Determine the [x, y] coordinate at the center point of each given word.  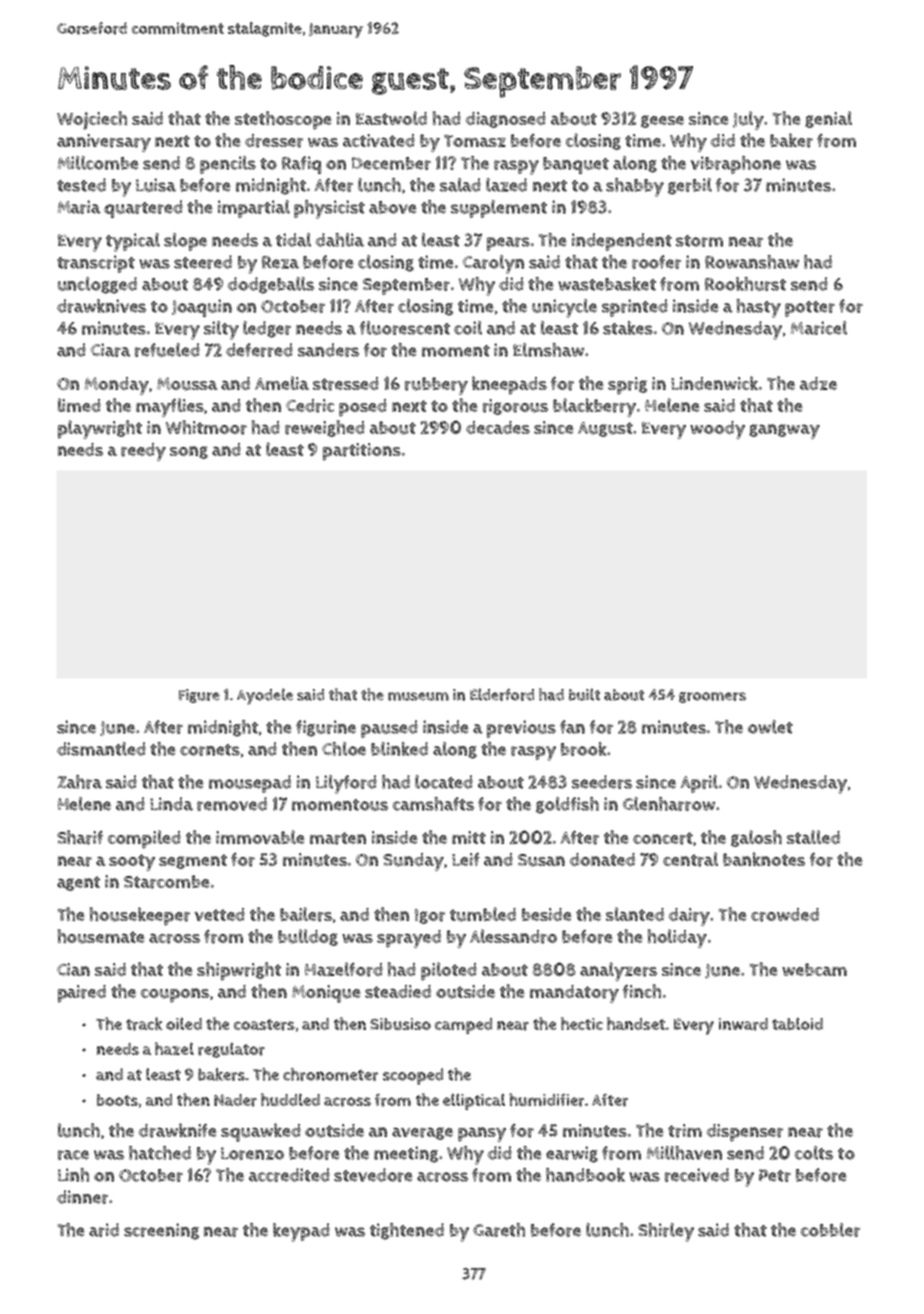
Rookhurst [745, 284]
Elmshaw [548, 350]
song [189, 452]
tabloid [797, 1023]
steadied [398, 991]
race [73, 1155]
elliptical [474, 1101]
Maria [79, 207]
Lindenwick [714, 383]
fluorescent [405, 328]
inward [743, 1024]
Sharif [80, 837]
